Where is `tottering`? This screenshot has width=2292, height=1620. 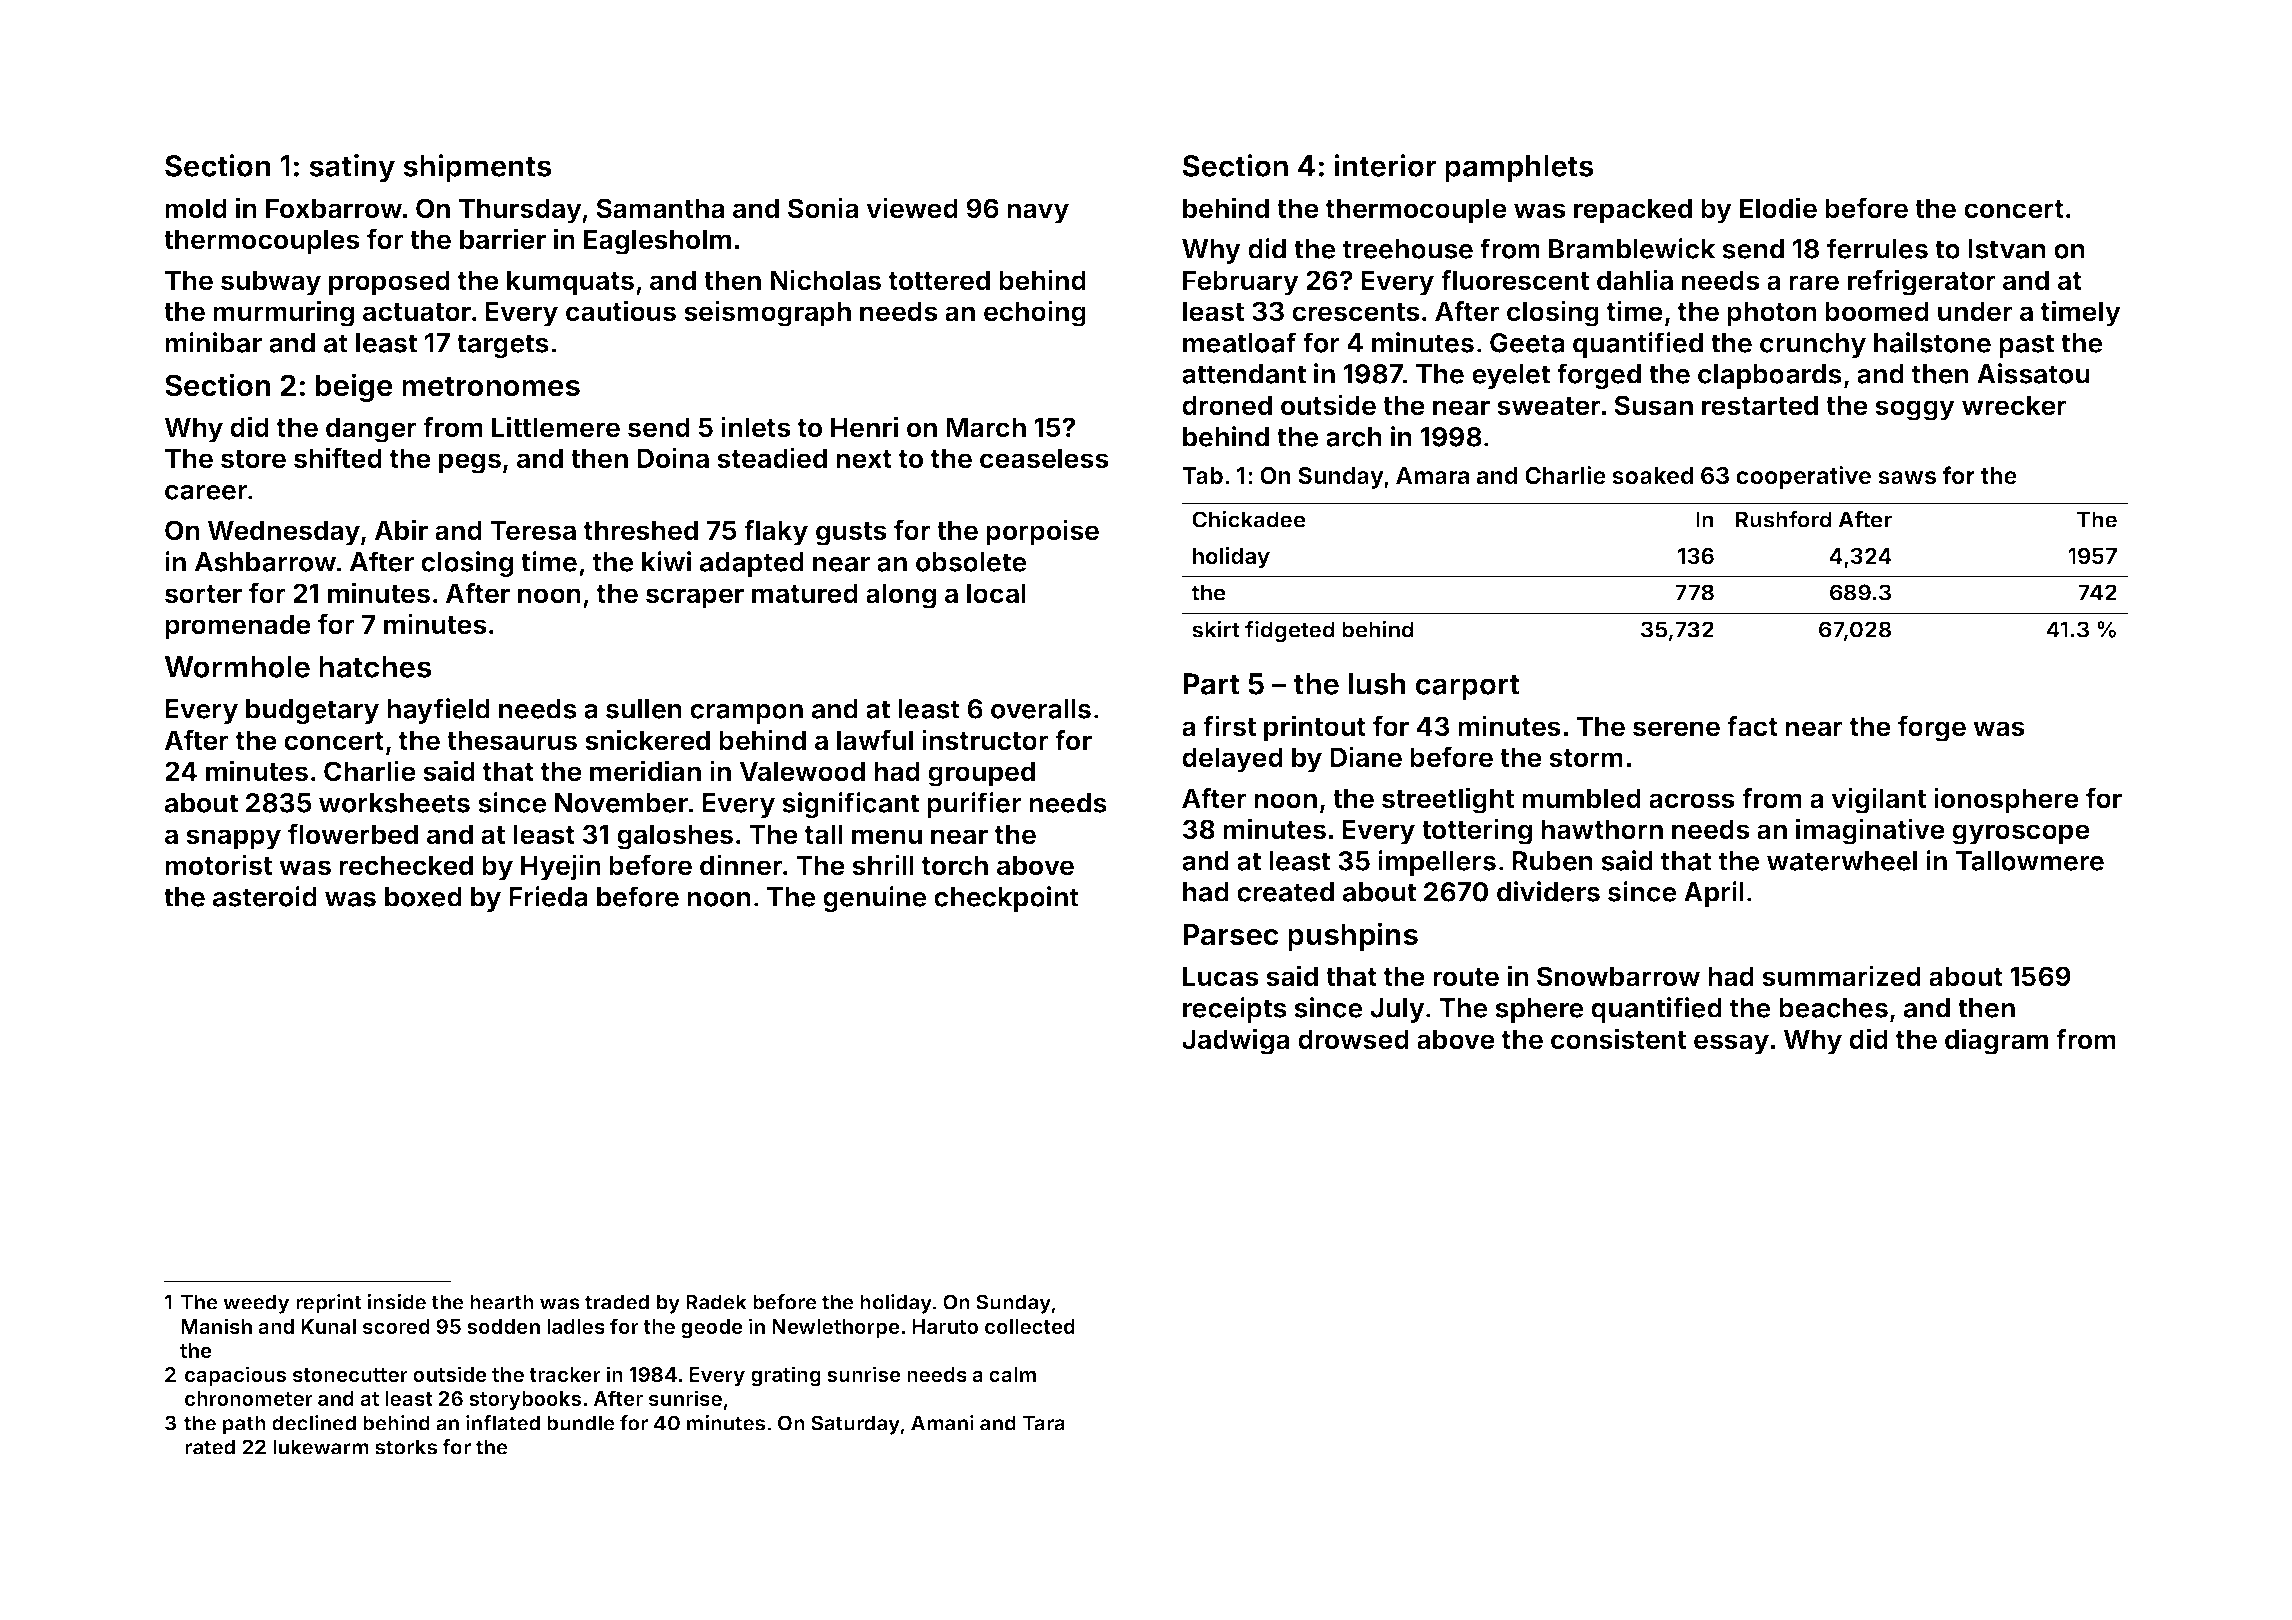 tottering is located at coordinates (1477, 831).
